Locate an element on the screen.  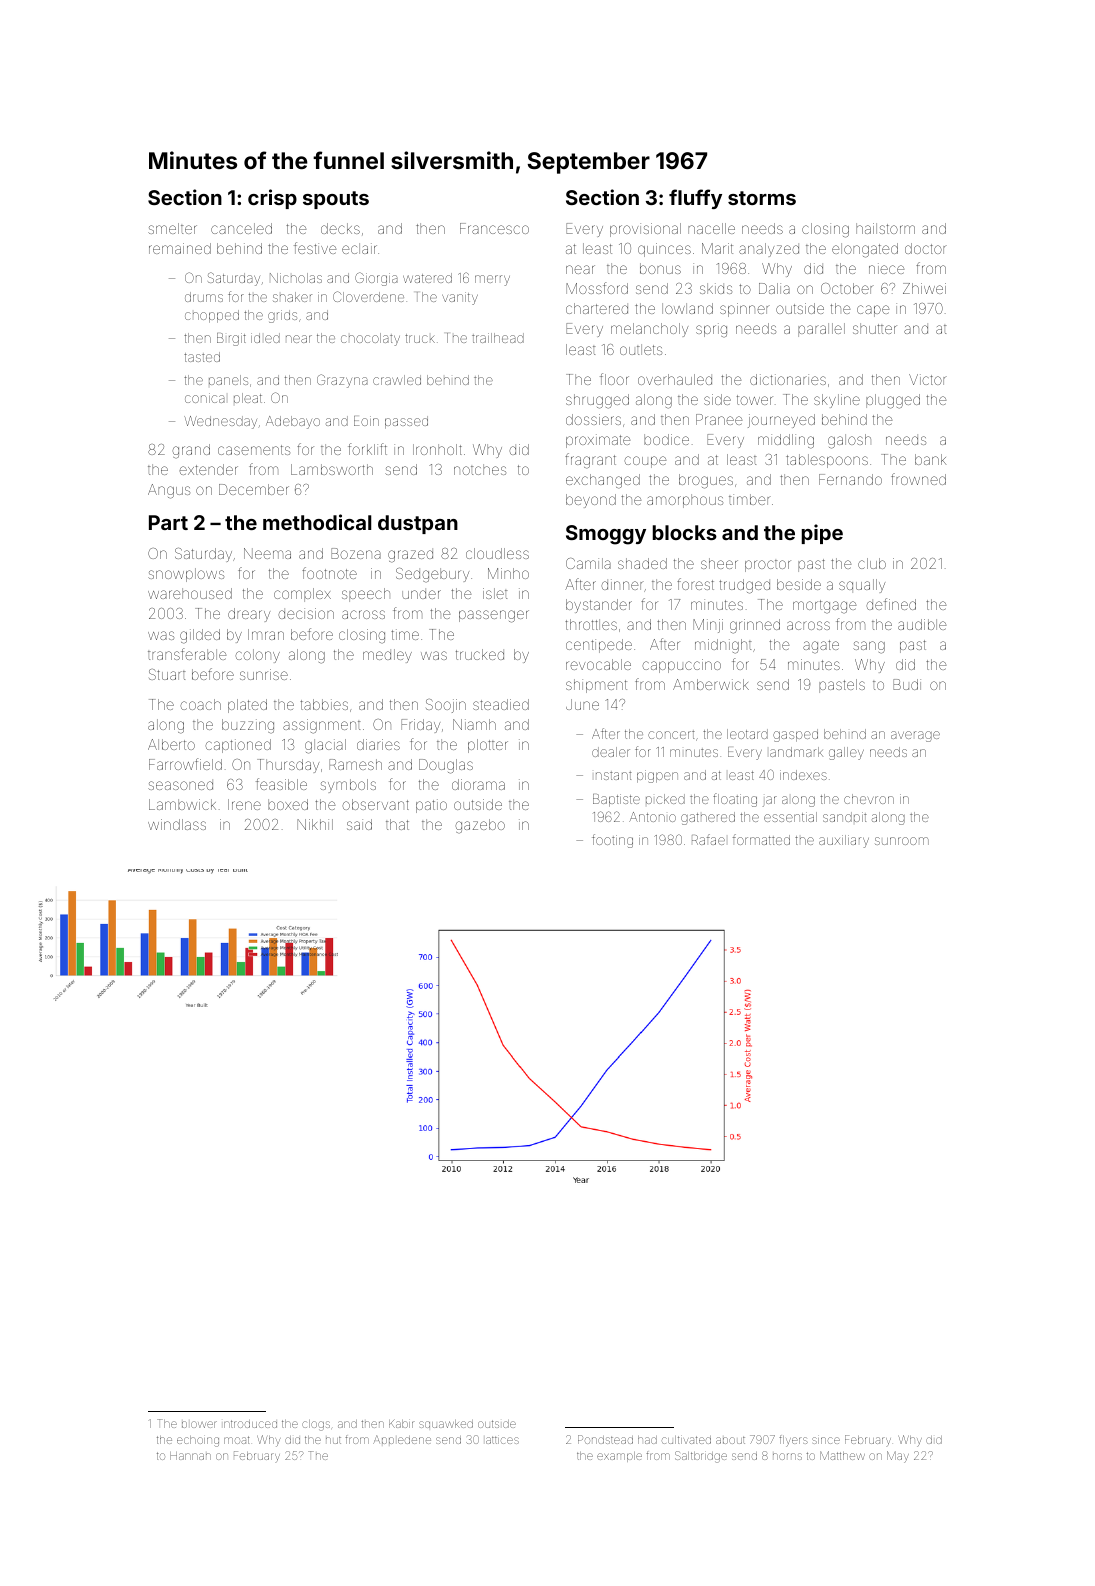
provisional is located at coordinates (645, 230).
